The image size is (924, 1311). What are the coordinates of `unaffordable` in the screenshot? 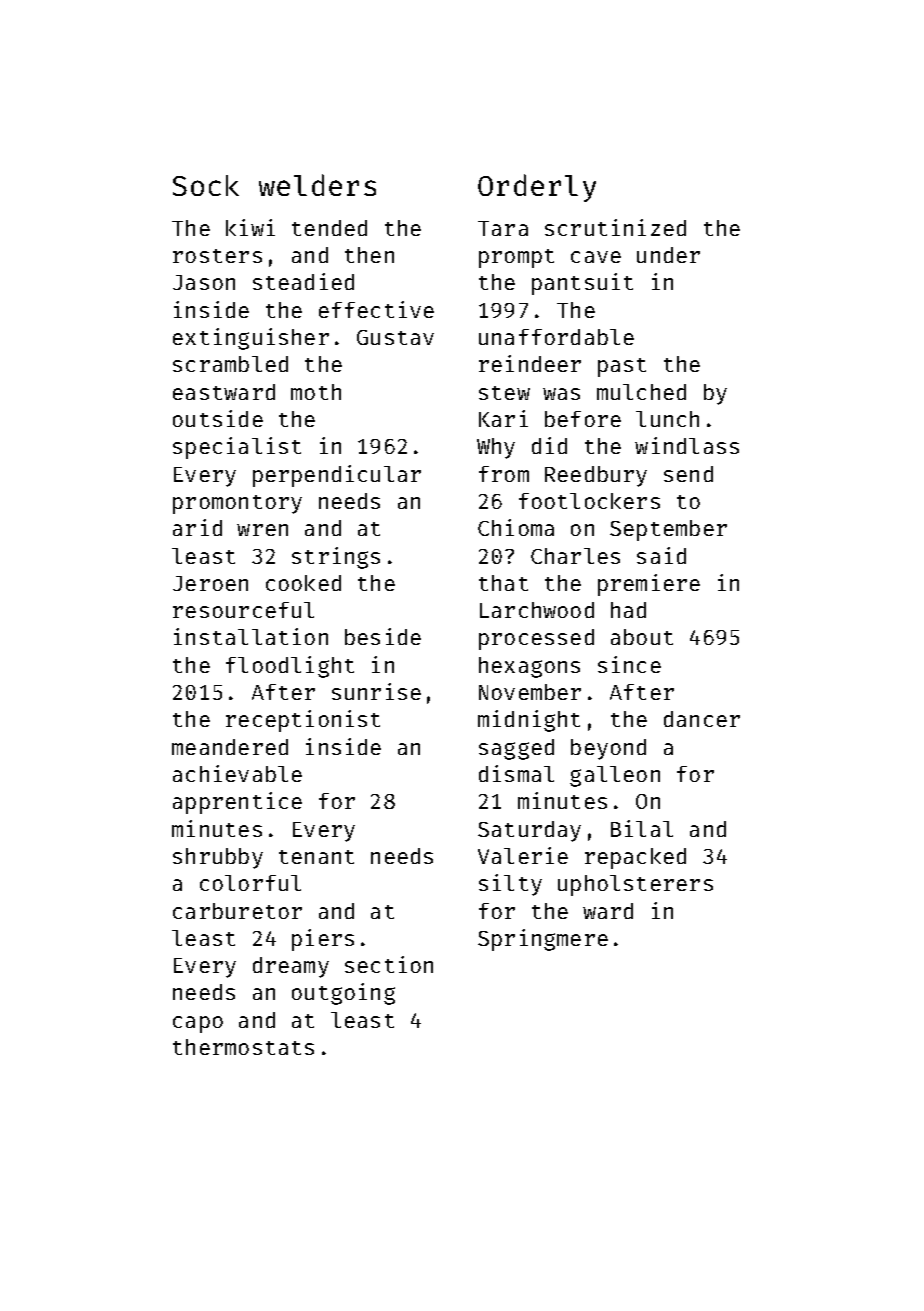 It's located at (556, 337).
